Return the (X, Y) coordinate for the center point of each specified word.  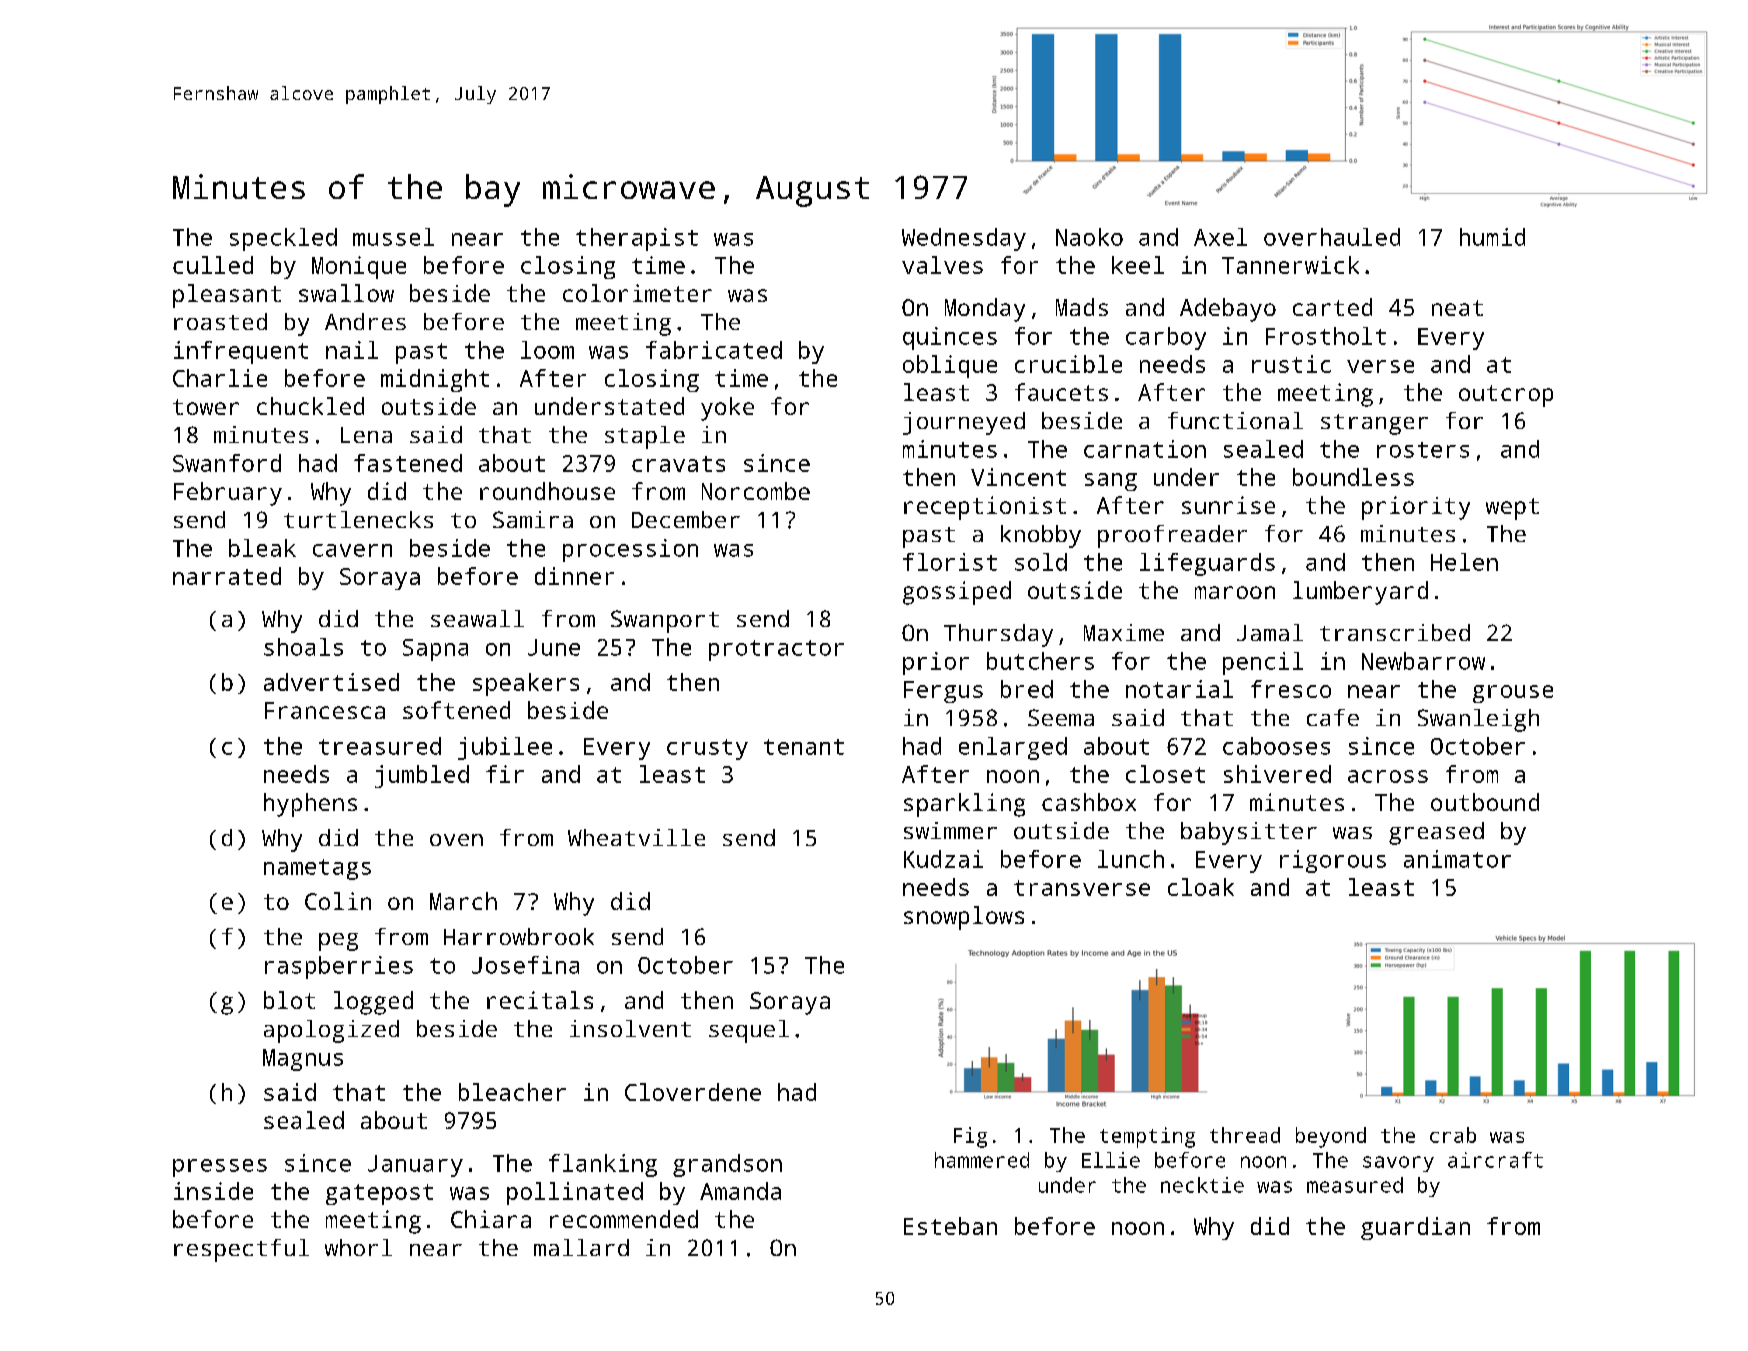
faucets (1061, 392)
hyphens (310, 805)
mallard (581, 1247)
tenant (804, 747)
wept (1512, 509)
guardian (1415, 1228)
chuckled (310, 406)
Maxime (1124, 632)
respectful (241, 1250)
